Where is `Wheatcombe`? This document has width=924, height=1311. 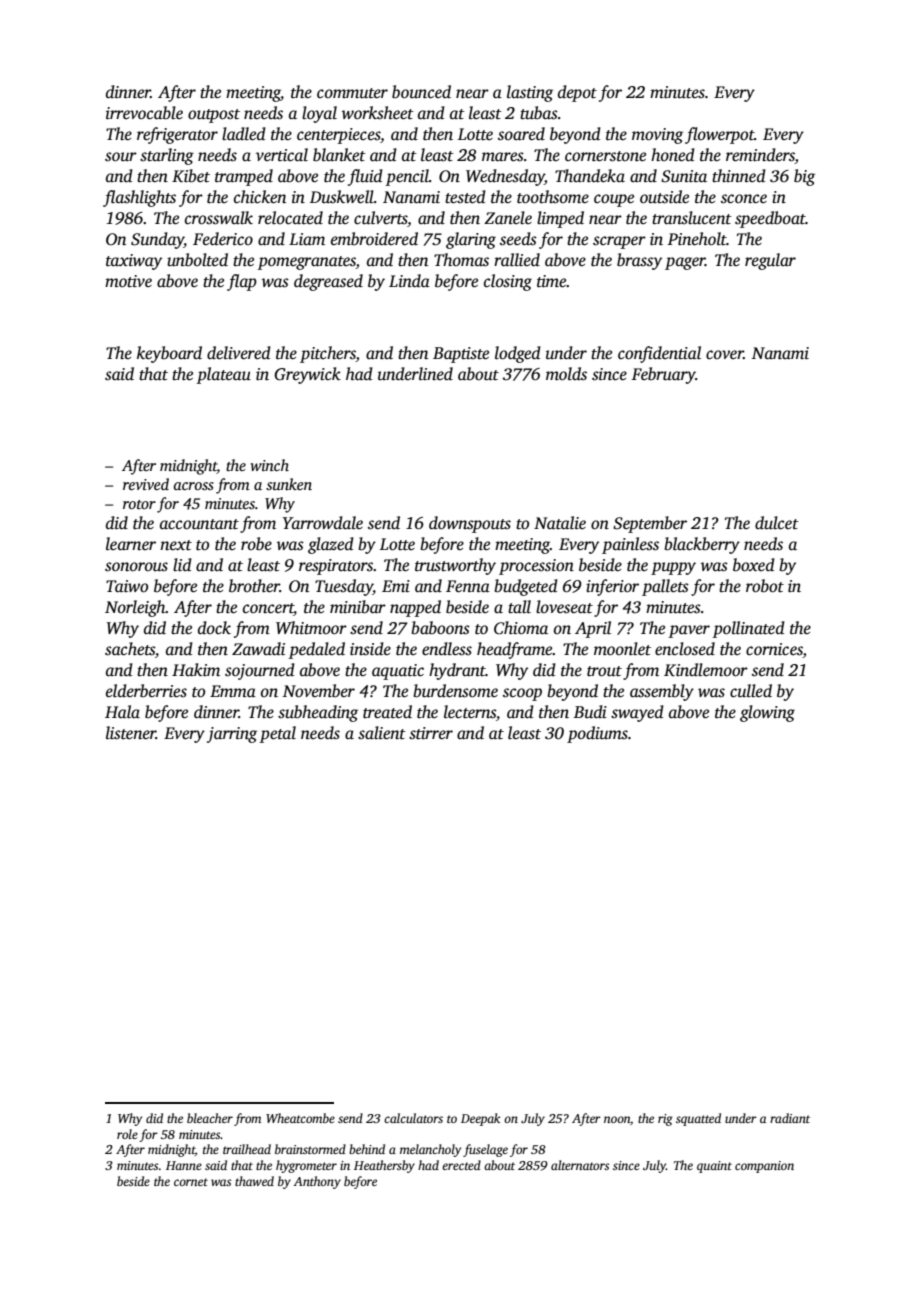
Wheatcombe is located at coordinates (300, 1118).
